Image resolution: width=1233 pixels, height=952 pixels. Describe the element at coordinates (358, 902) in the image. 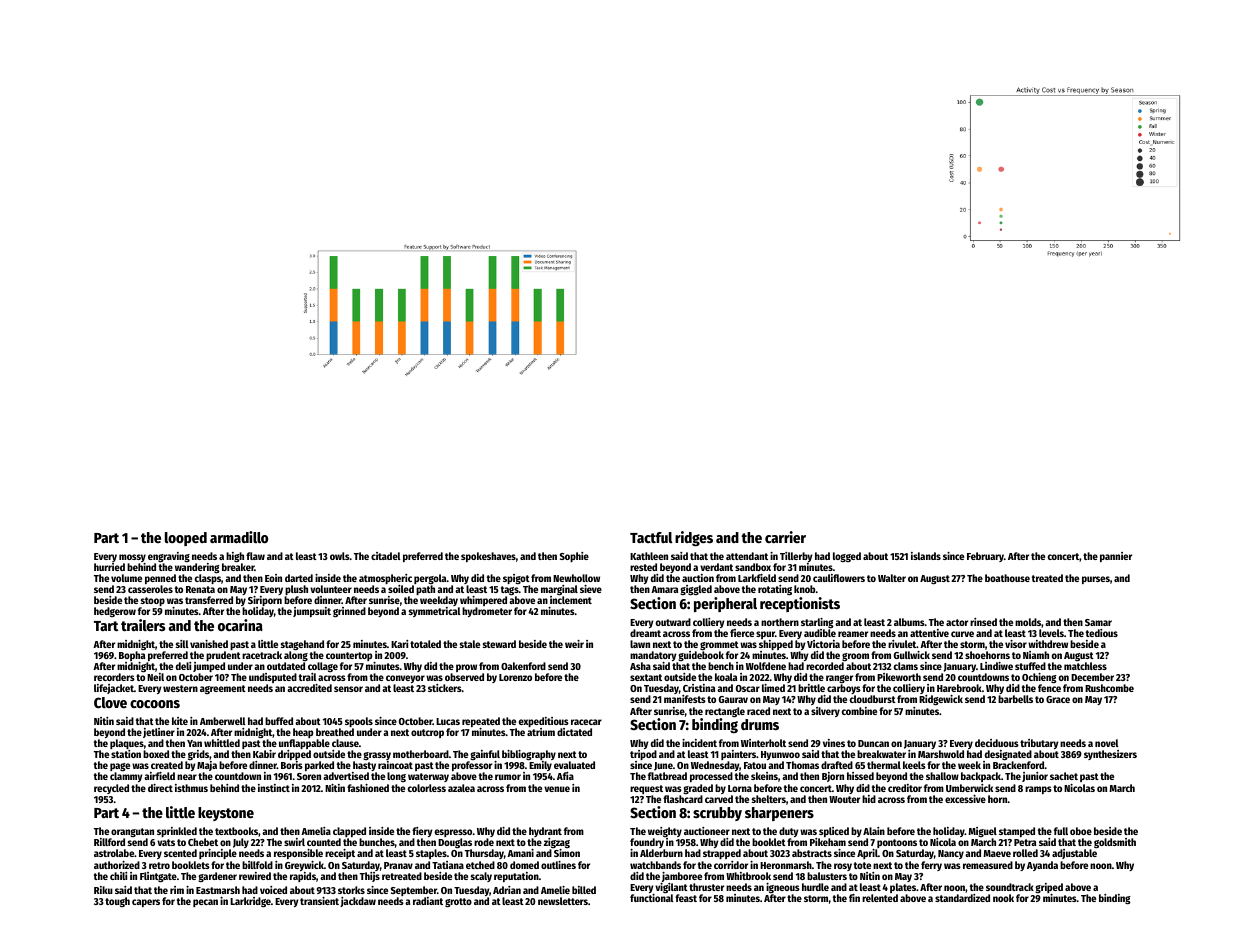

I see `jackdaw` at that location.
